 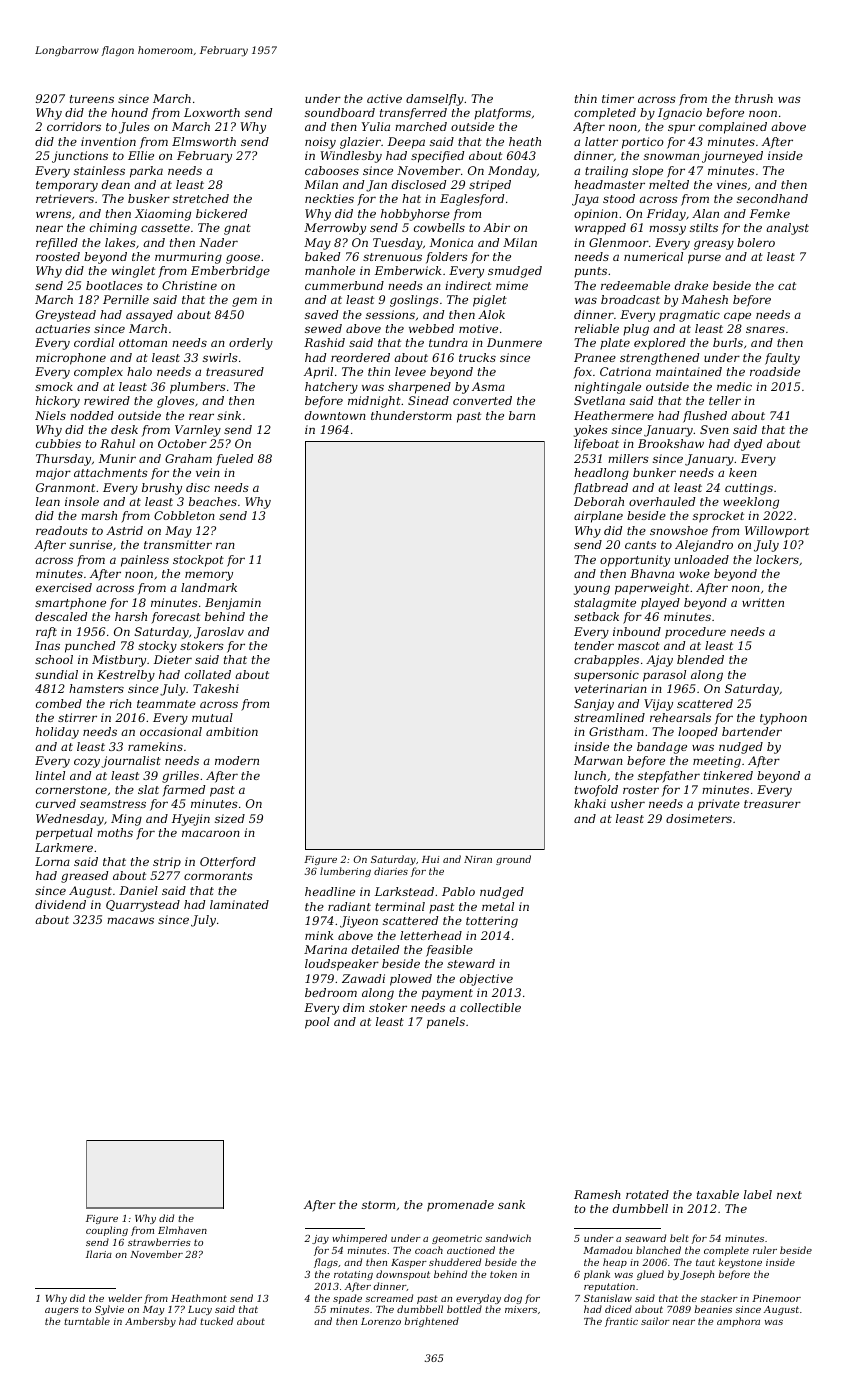 What do you see at coordinates (643, 143) in the screenshot?
I see `portico` at bounding box center [643, 143].
